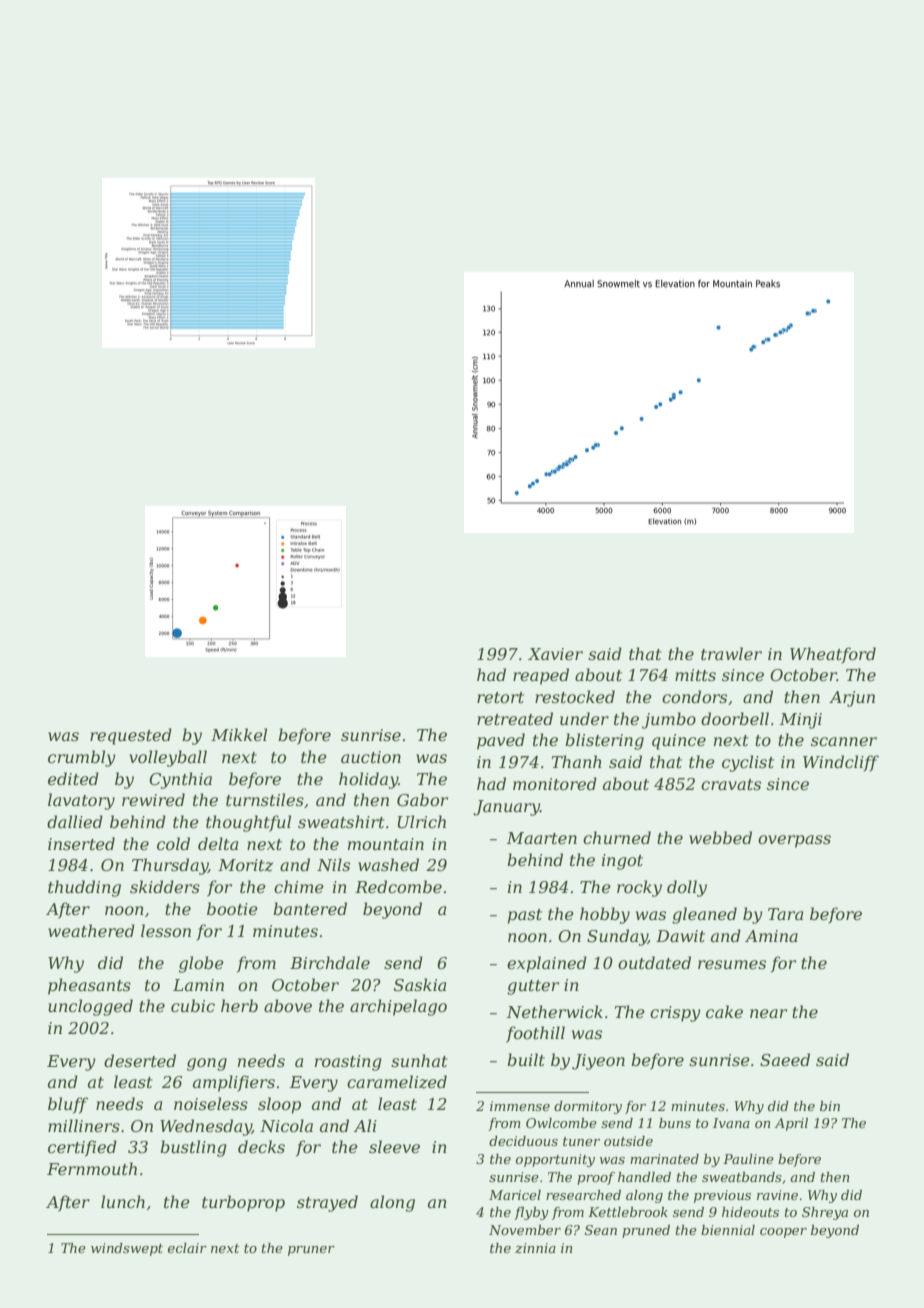  I want to click on resumes, so click(732, 964).
